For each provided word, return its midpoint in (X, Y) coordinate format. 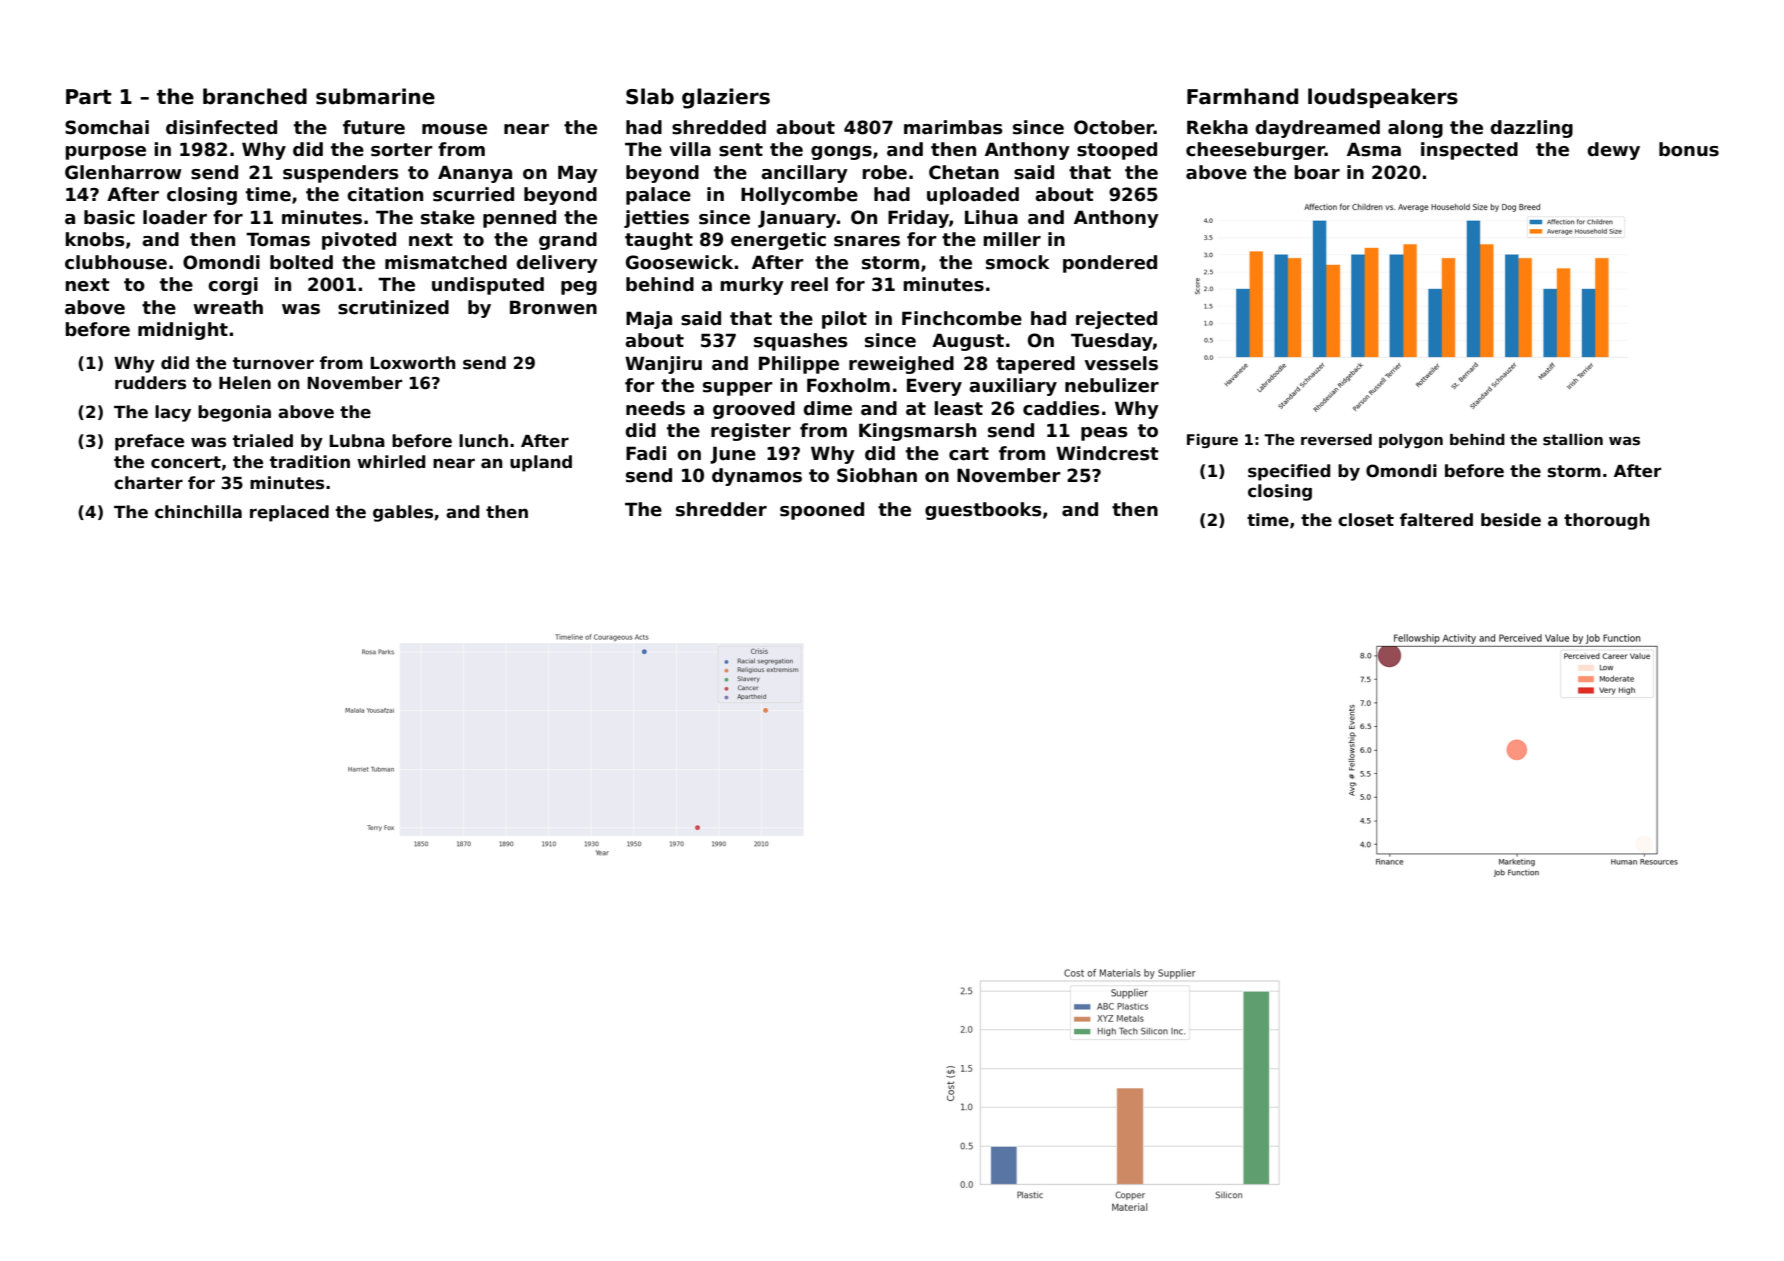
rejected (1116, 320)
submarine (375, 96)
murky (752, 286)
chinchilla (198, 512)
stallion (1573, 439)
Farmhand (1242, 96)
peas (1104, 434)
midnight (183, 331)
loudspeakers (1383, 98)
